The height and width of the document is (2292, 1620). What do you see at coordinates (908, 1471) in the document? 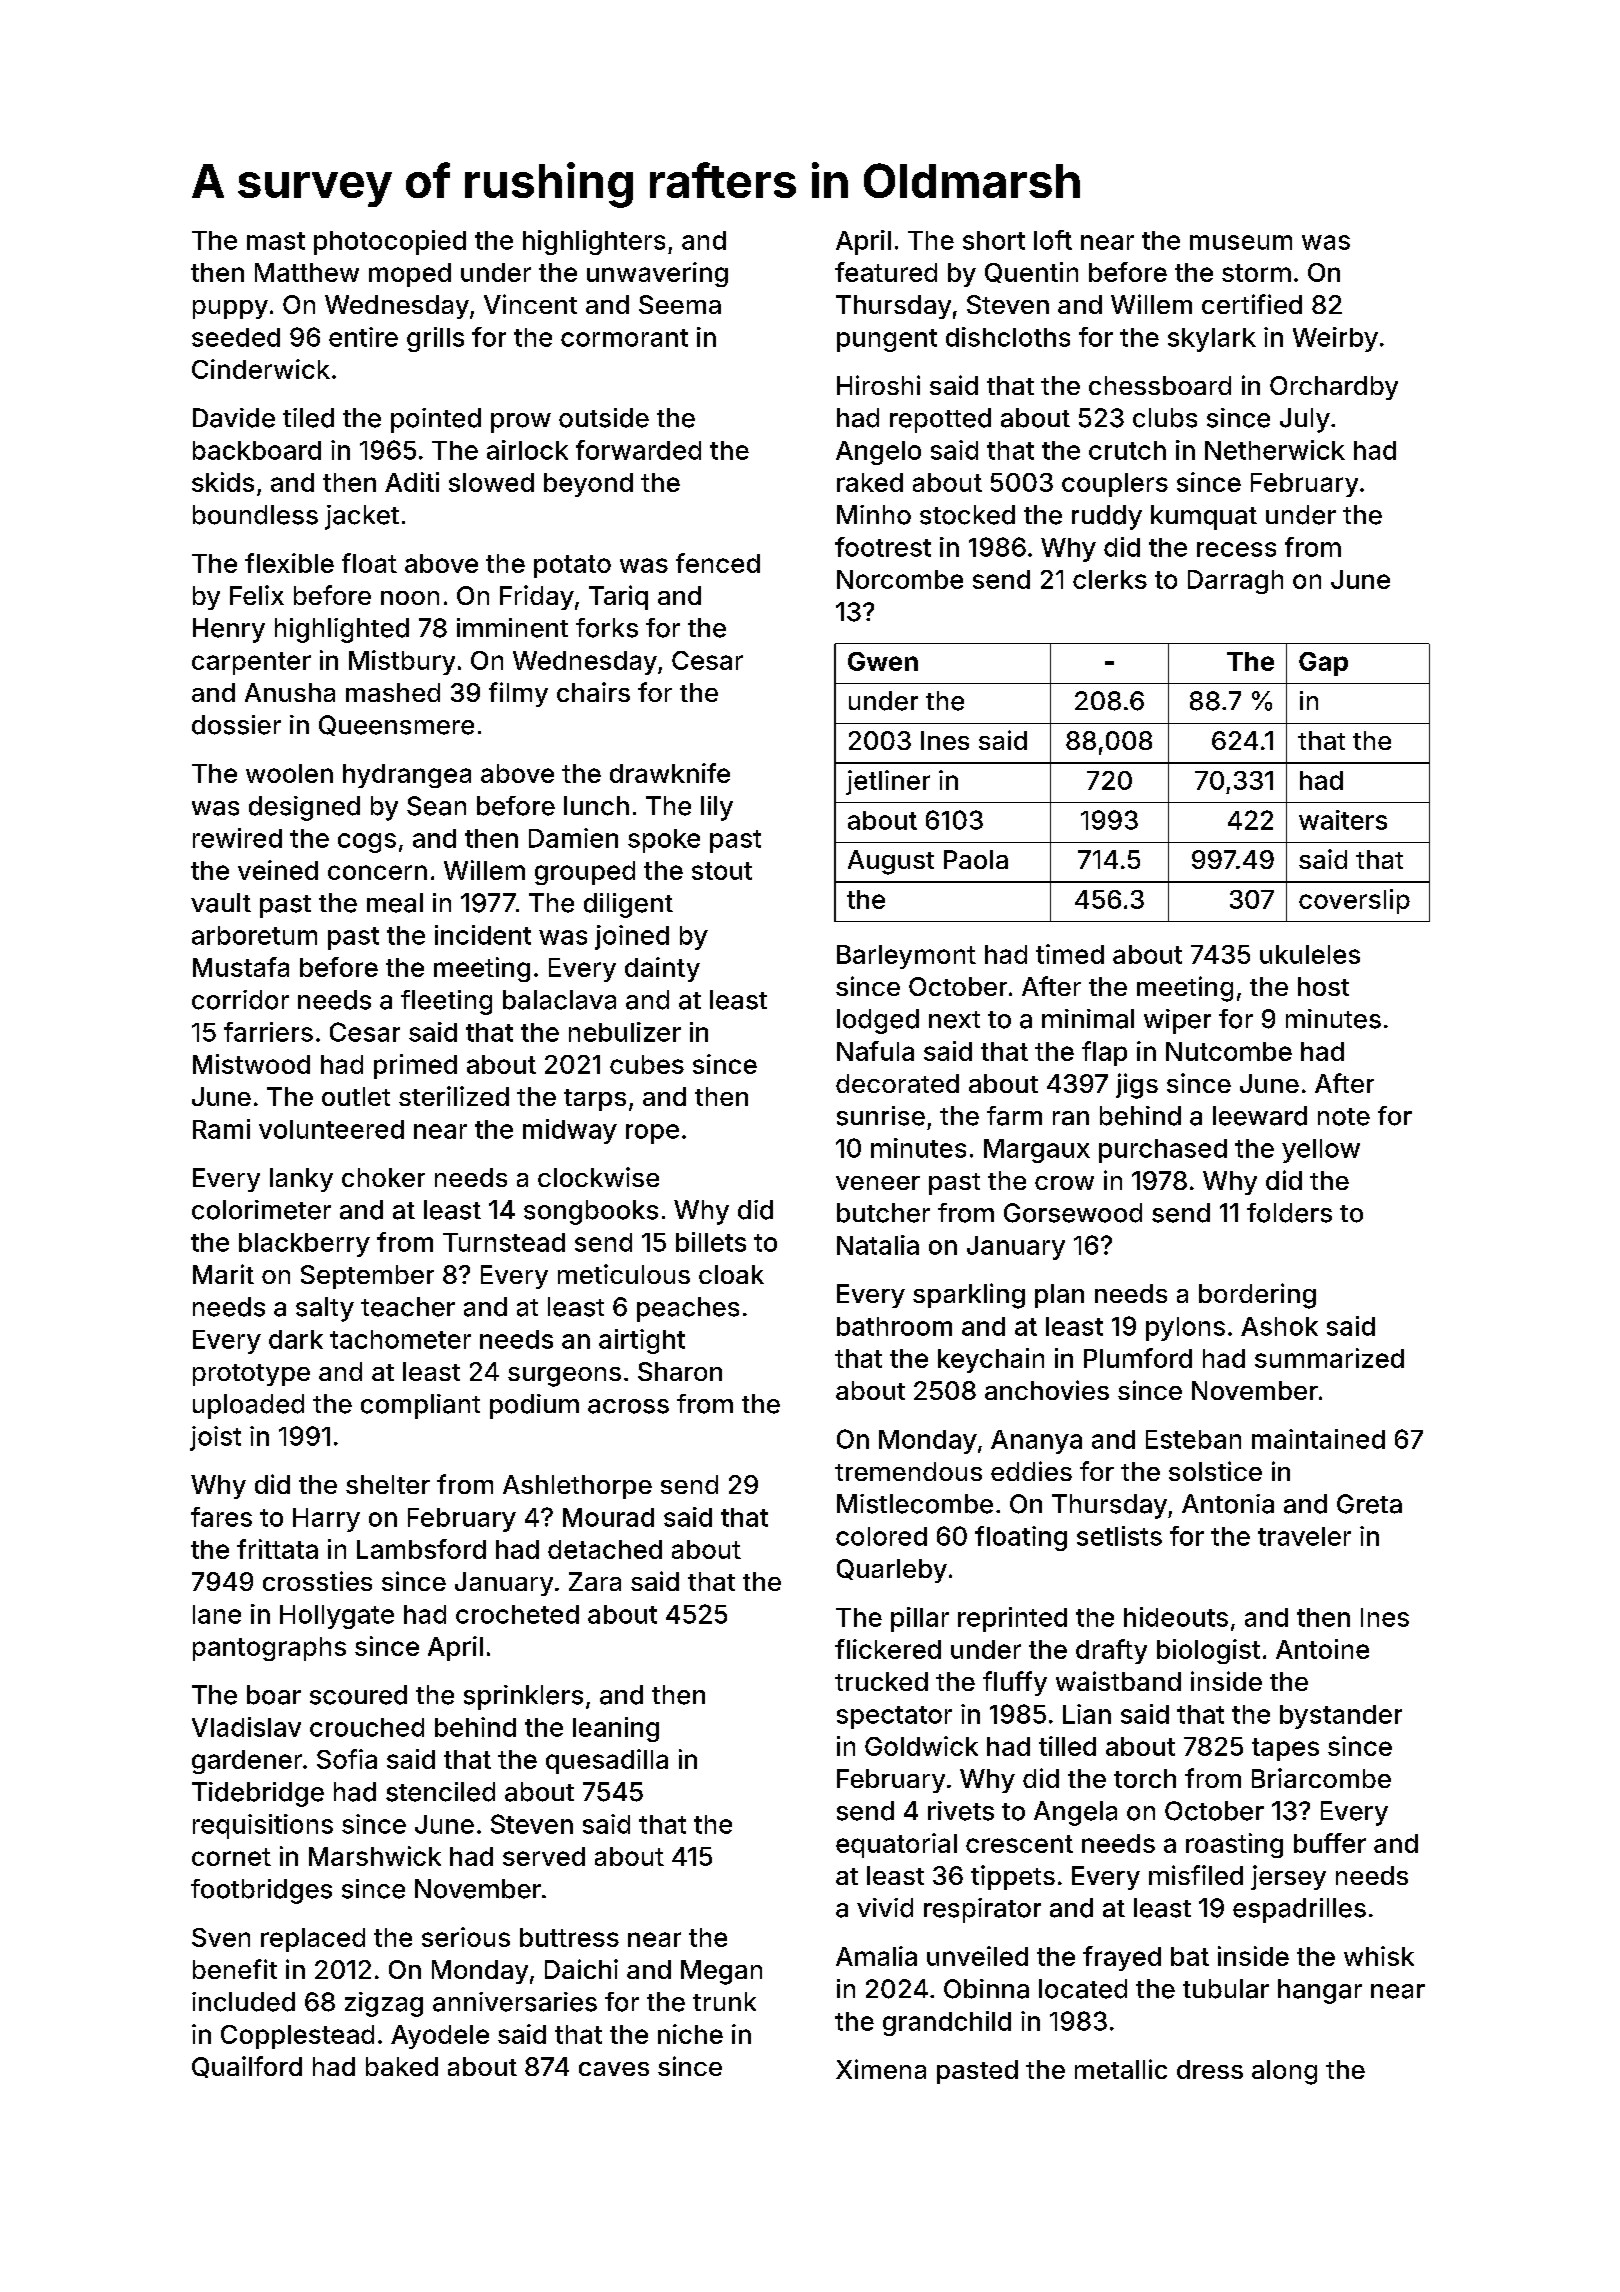
I see `tremendous` at bounding box center [908, 1471].
